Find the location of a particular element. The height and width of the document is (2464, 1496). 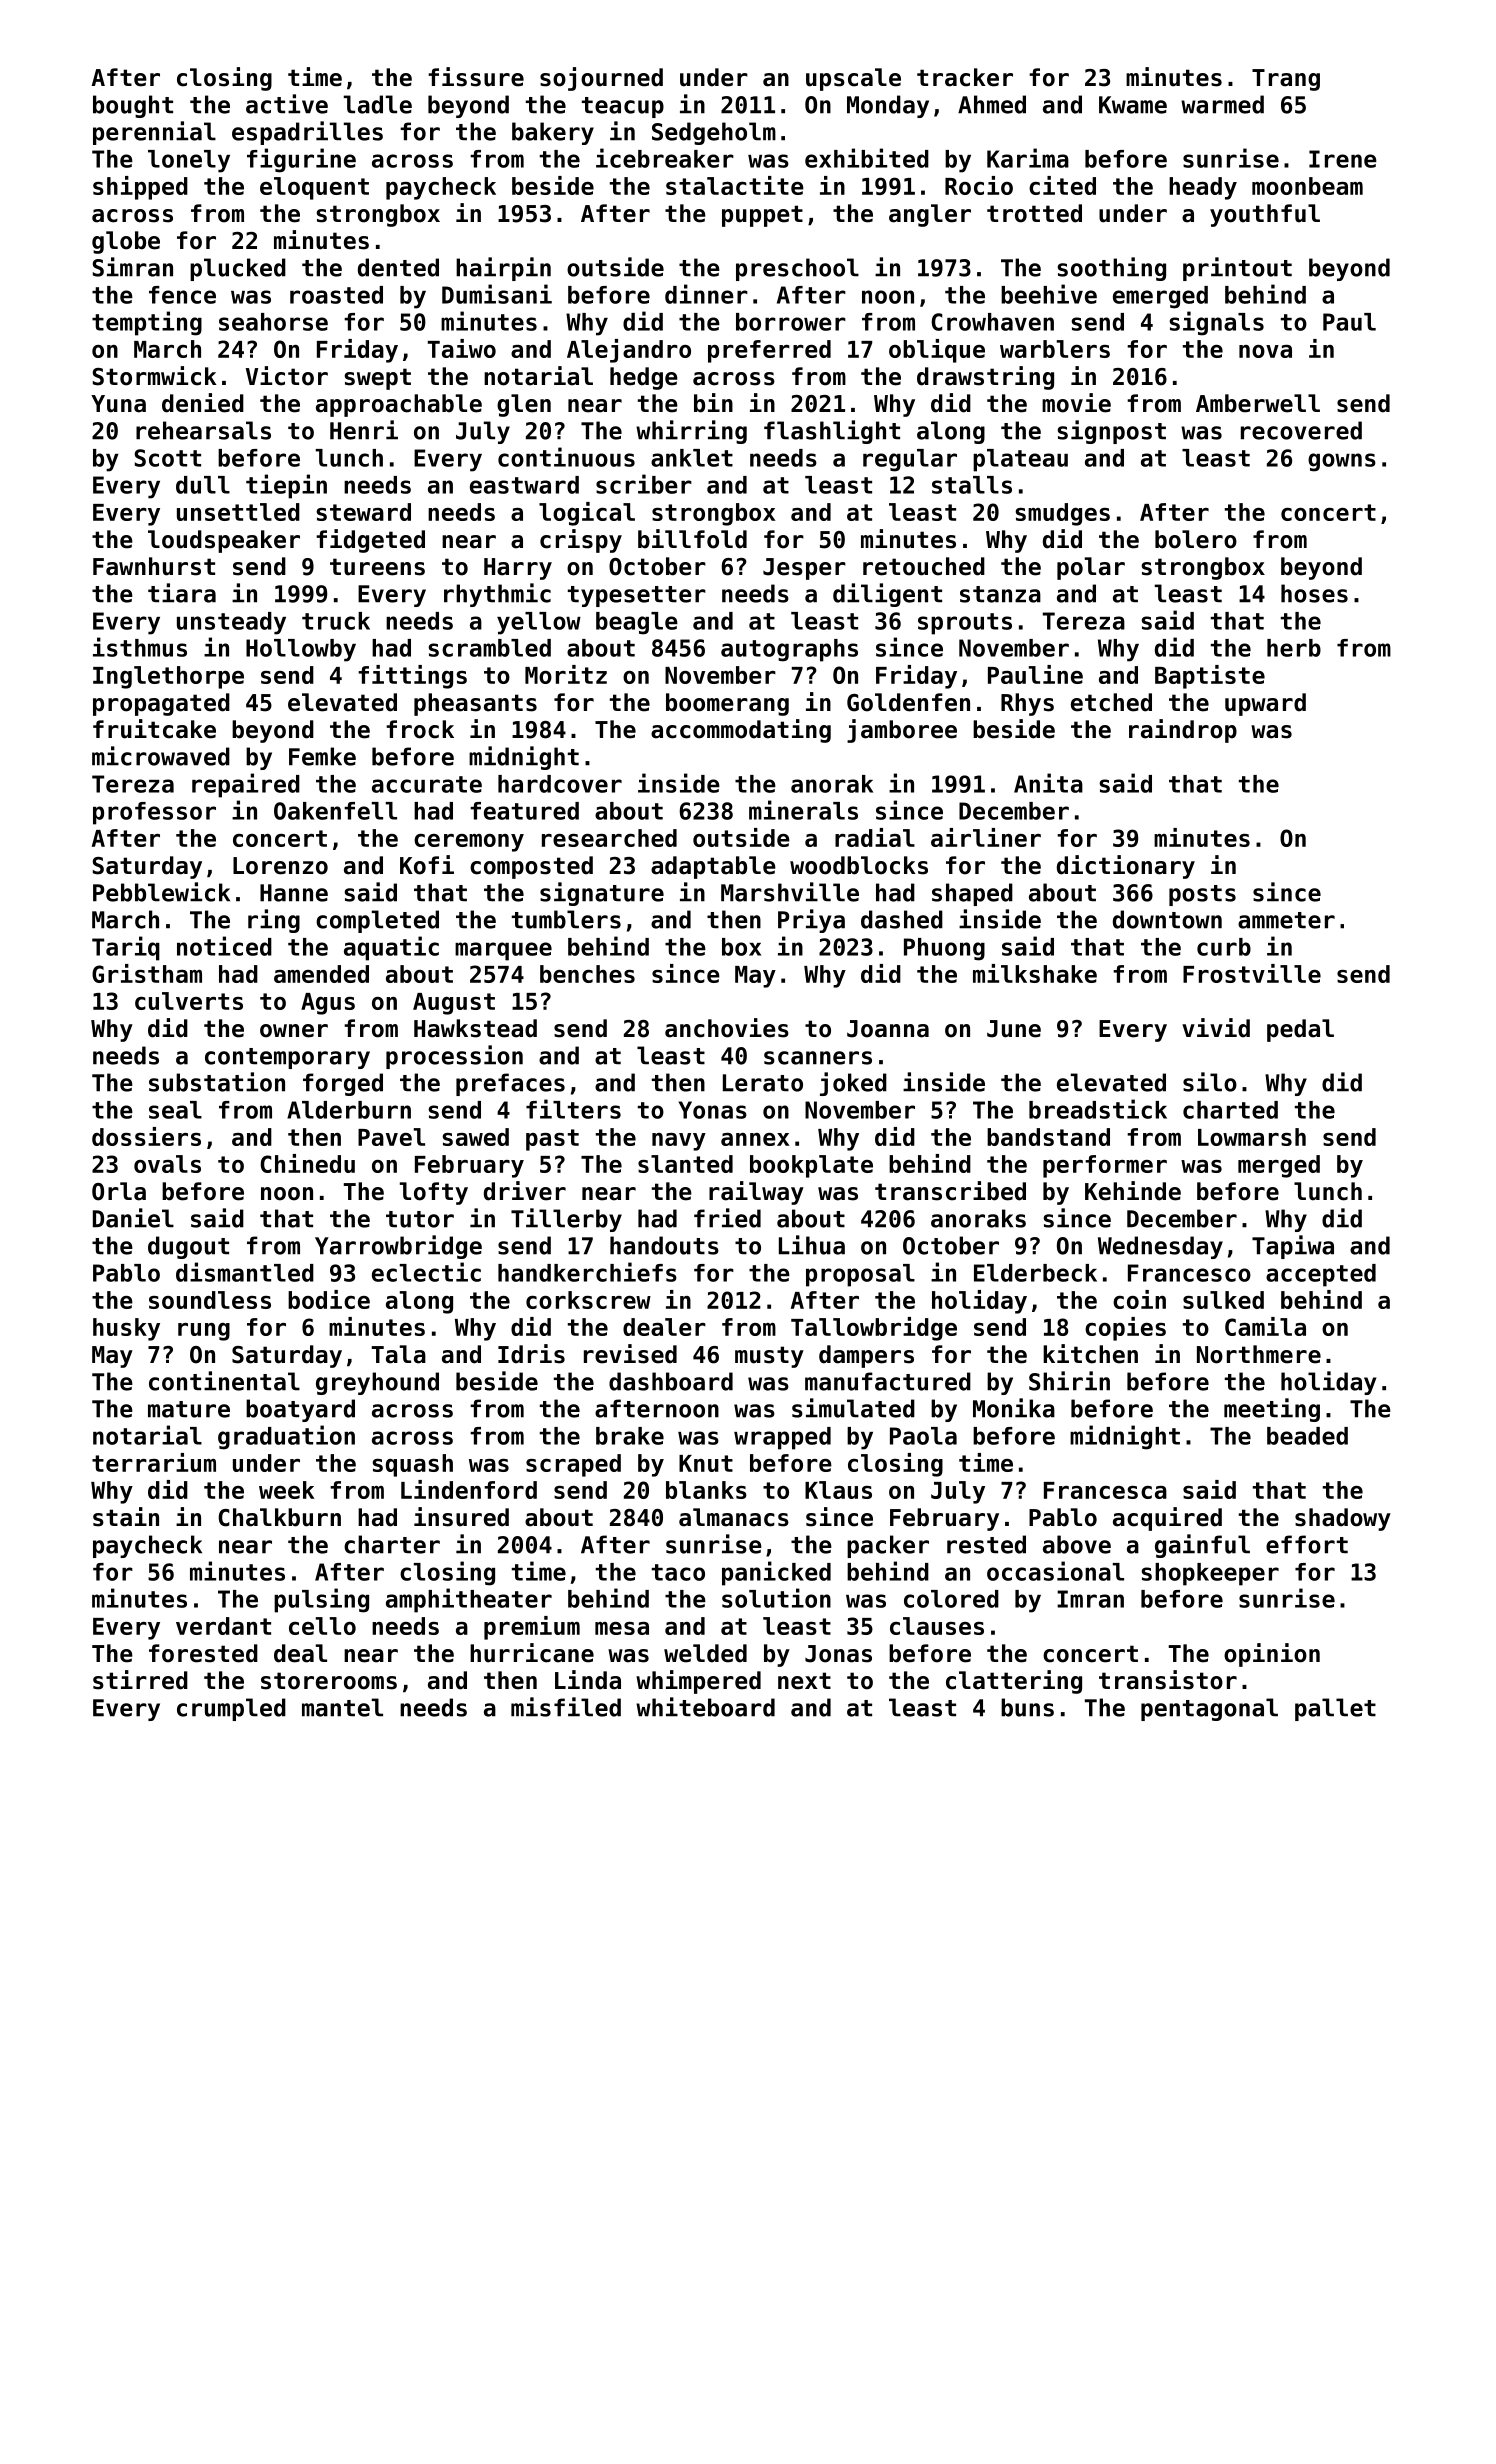

Baptiste is located at coordinates (1210, 677).
